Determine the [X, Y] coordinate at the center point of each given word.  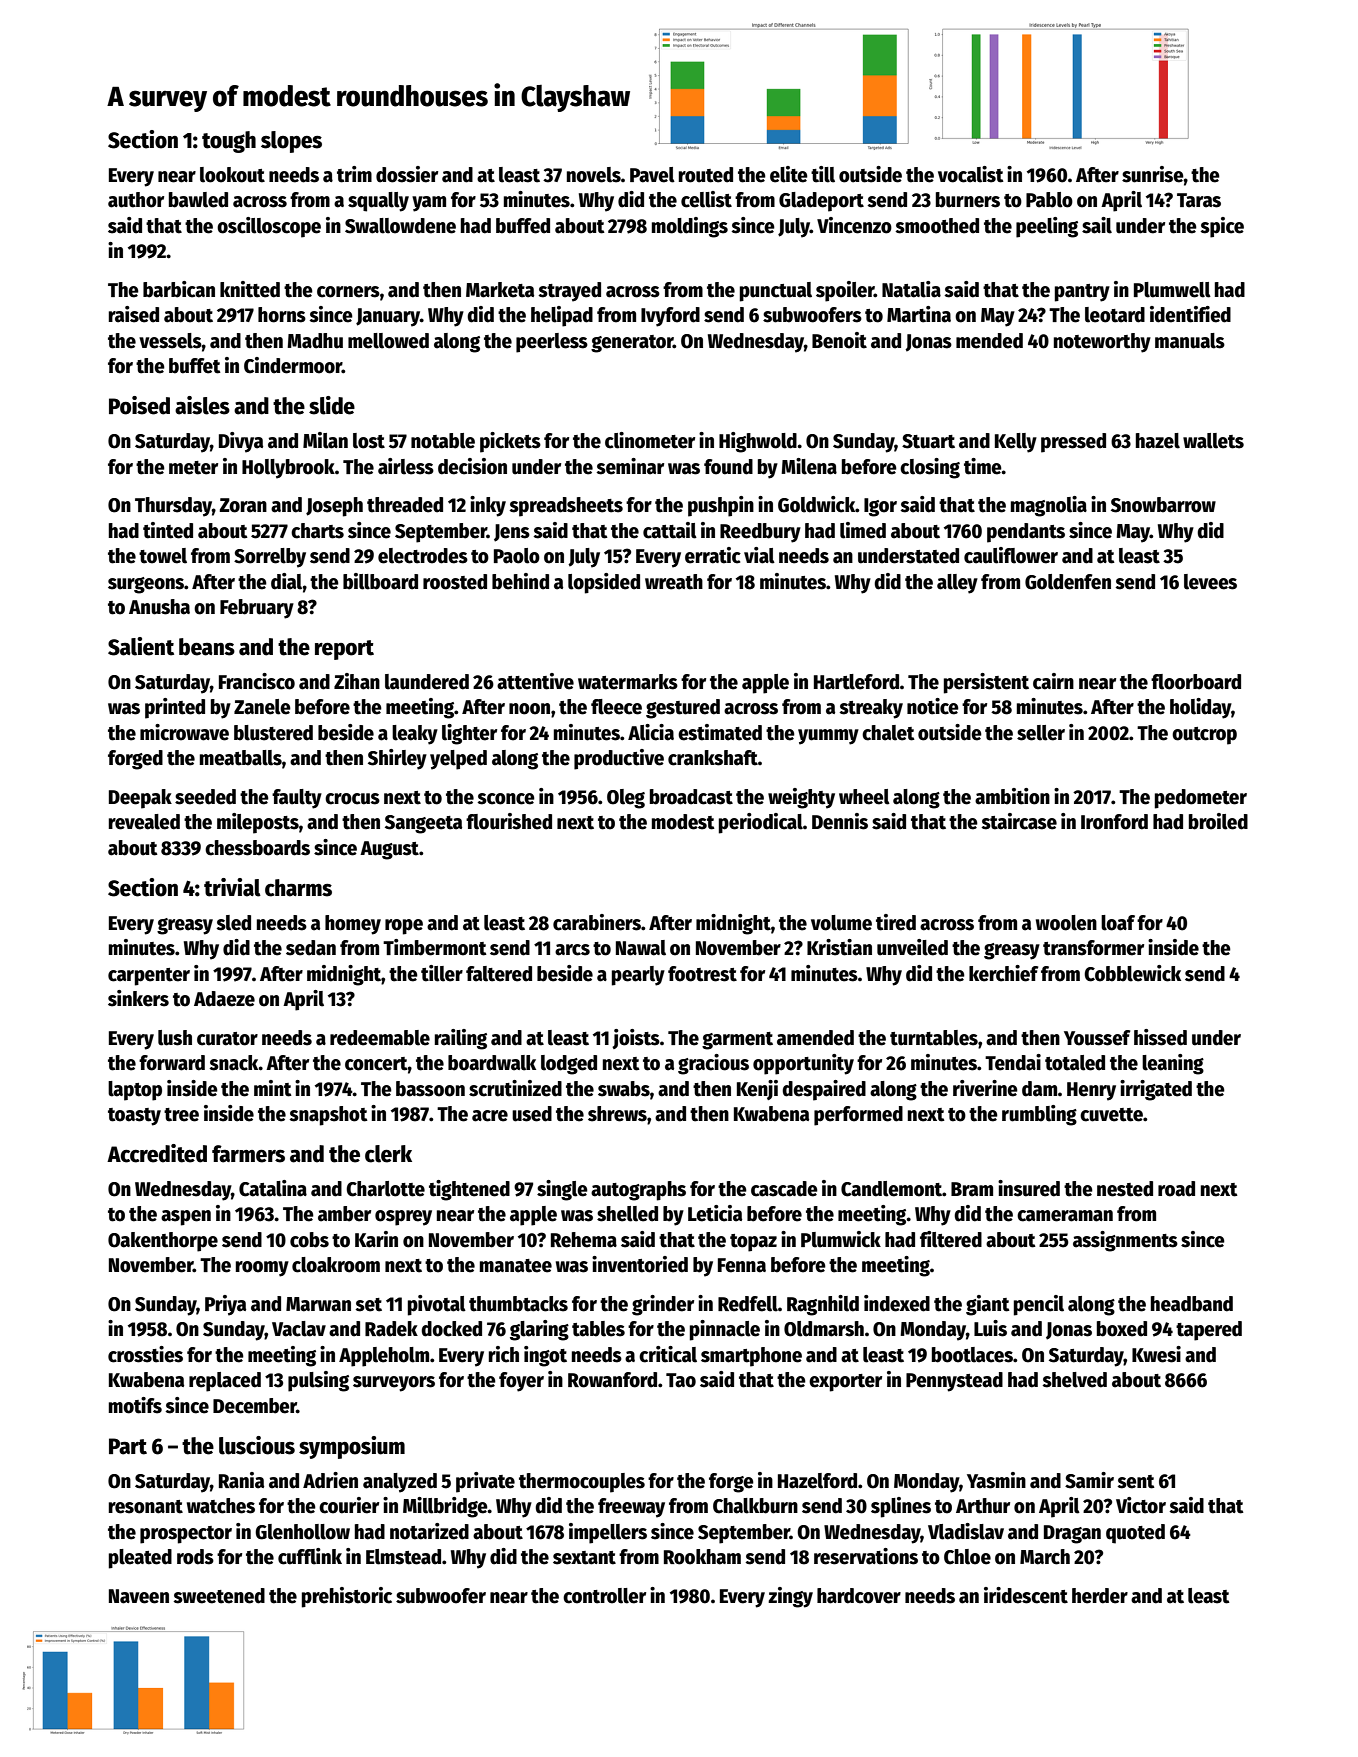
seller [1041, 733]
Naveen [139, 1596]
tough [229, 142]
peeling [1047, 227]
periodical [761, 823]
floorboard [1196, 682]
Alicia [651, 732]
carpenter [149, 977]
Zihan [357, 681]
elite [789, 174]
